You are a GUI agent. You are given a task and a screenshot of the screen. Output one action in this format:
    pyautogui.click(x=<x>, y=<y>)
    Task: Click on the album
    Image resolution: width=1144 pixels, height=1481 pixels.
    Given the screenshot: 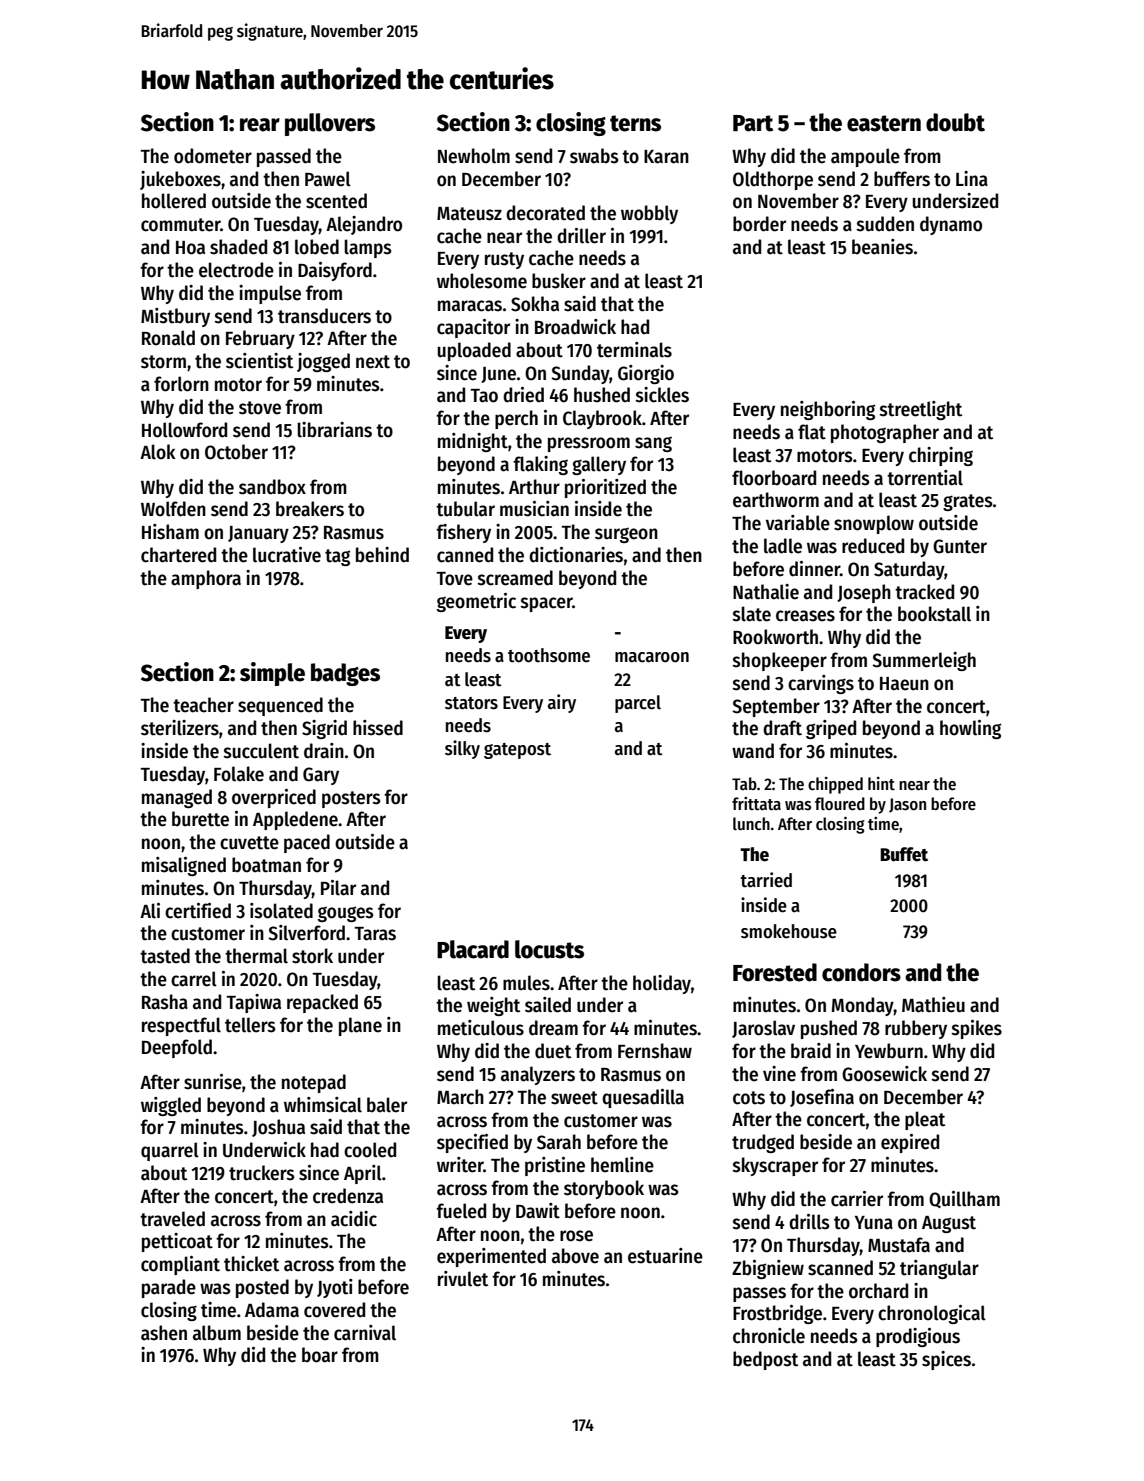 What is the action you would take?
    pyautogui.click(x=217, y=1333)
